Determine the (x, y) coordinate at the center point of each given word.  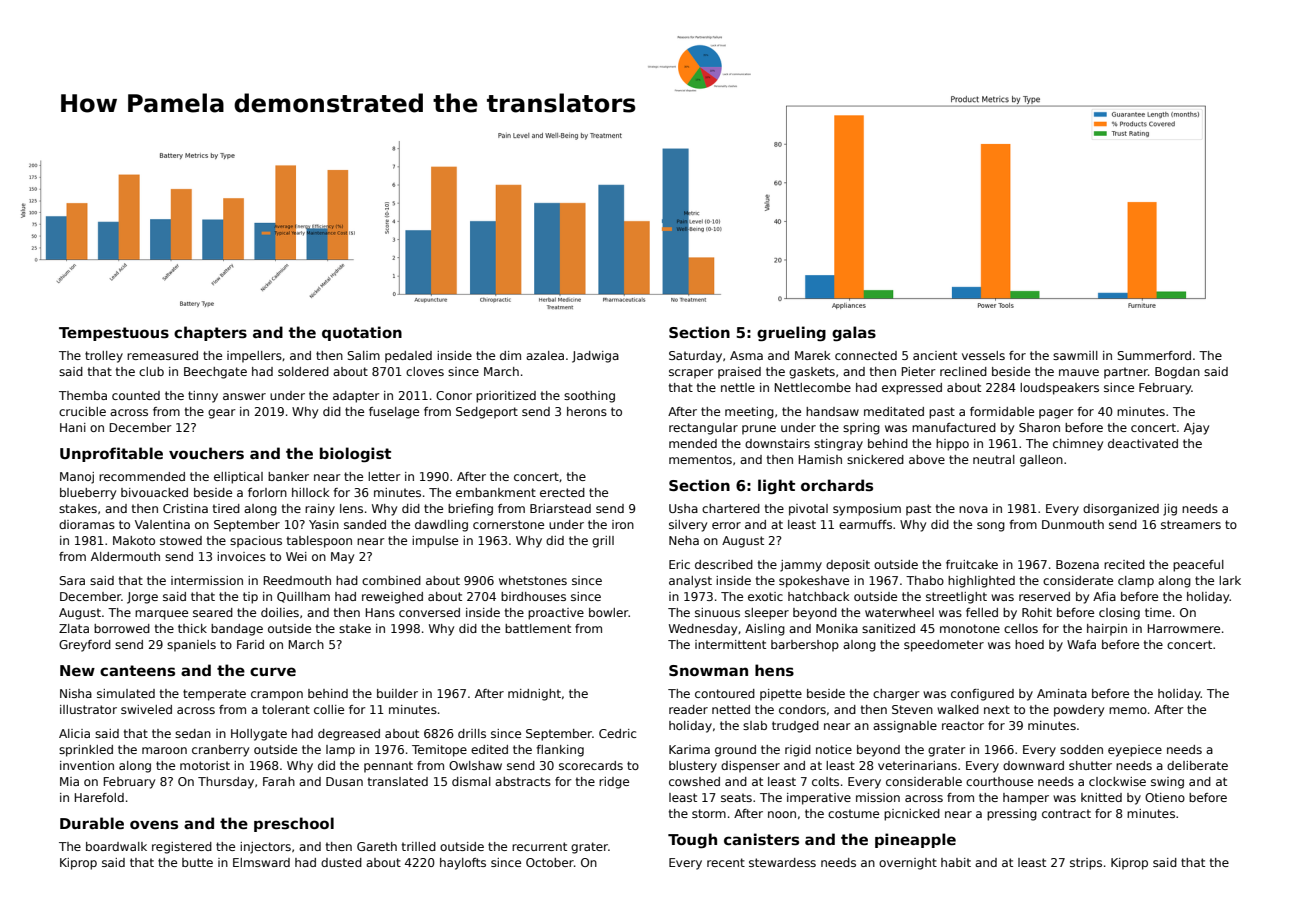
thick (192, 628)
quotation (362, 333)
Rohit (1037, 612)
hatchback (818, 596)
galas (854, 334)
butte (197, 862)
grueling (791, 334)
